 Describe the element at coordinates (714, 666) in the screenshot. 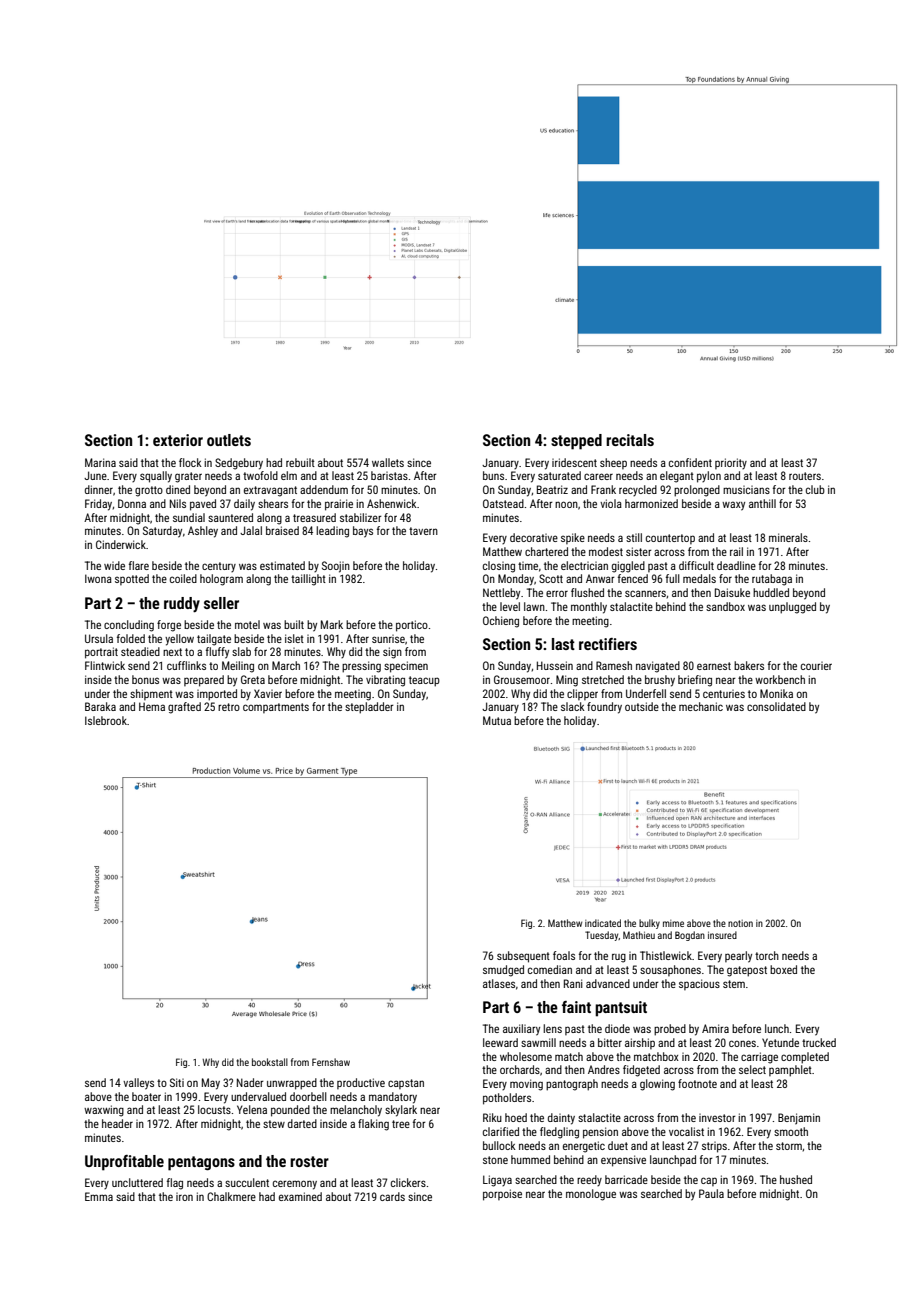

I see `earnest` at that location.
